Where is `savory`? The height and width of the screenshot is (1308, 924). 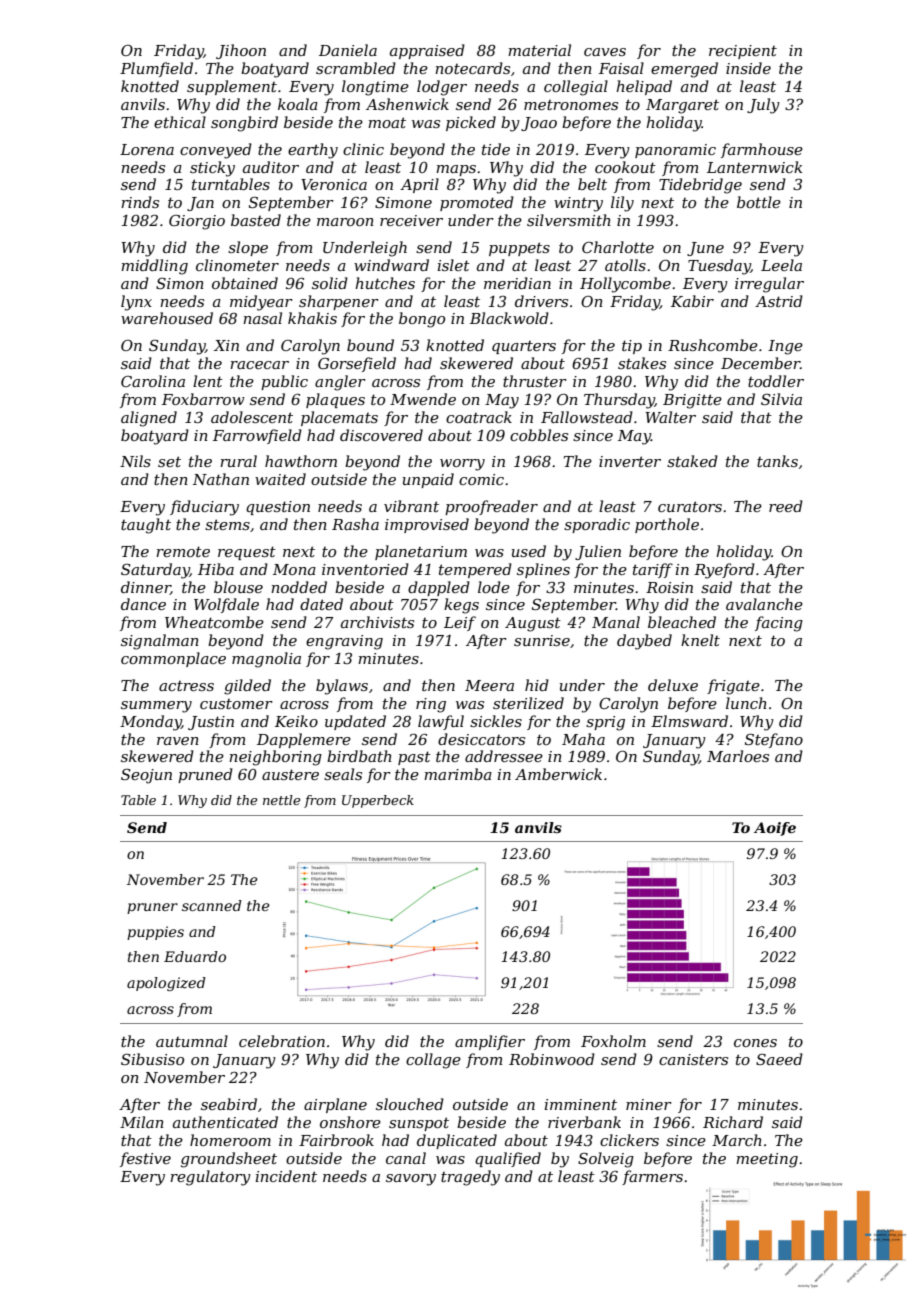
savory is located at coordinates (411, 1180).
